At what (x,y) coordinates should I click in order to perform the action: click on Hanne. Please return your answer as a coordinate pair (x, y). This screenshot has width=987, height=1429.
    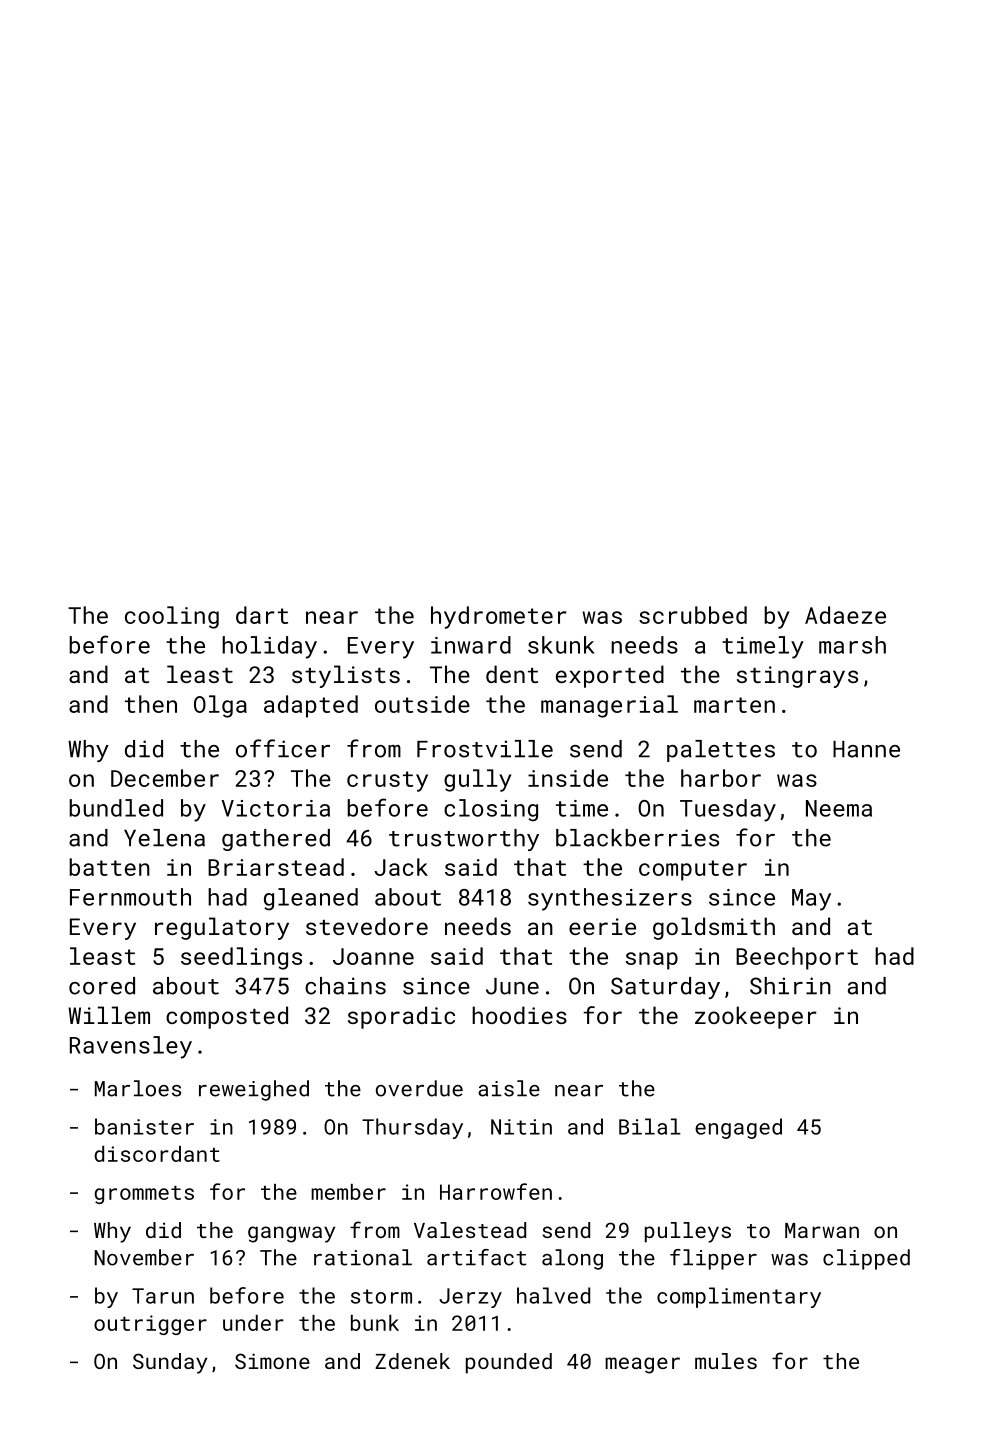
    Looking at the image, I should click on (866, 749).
